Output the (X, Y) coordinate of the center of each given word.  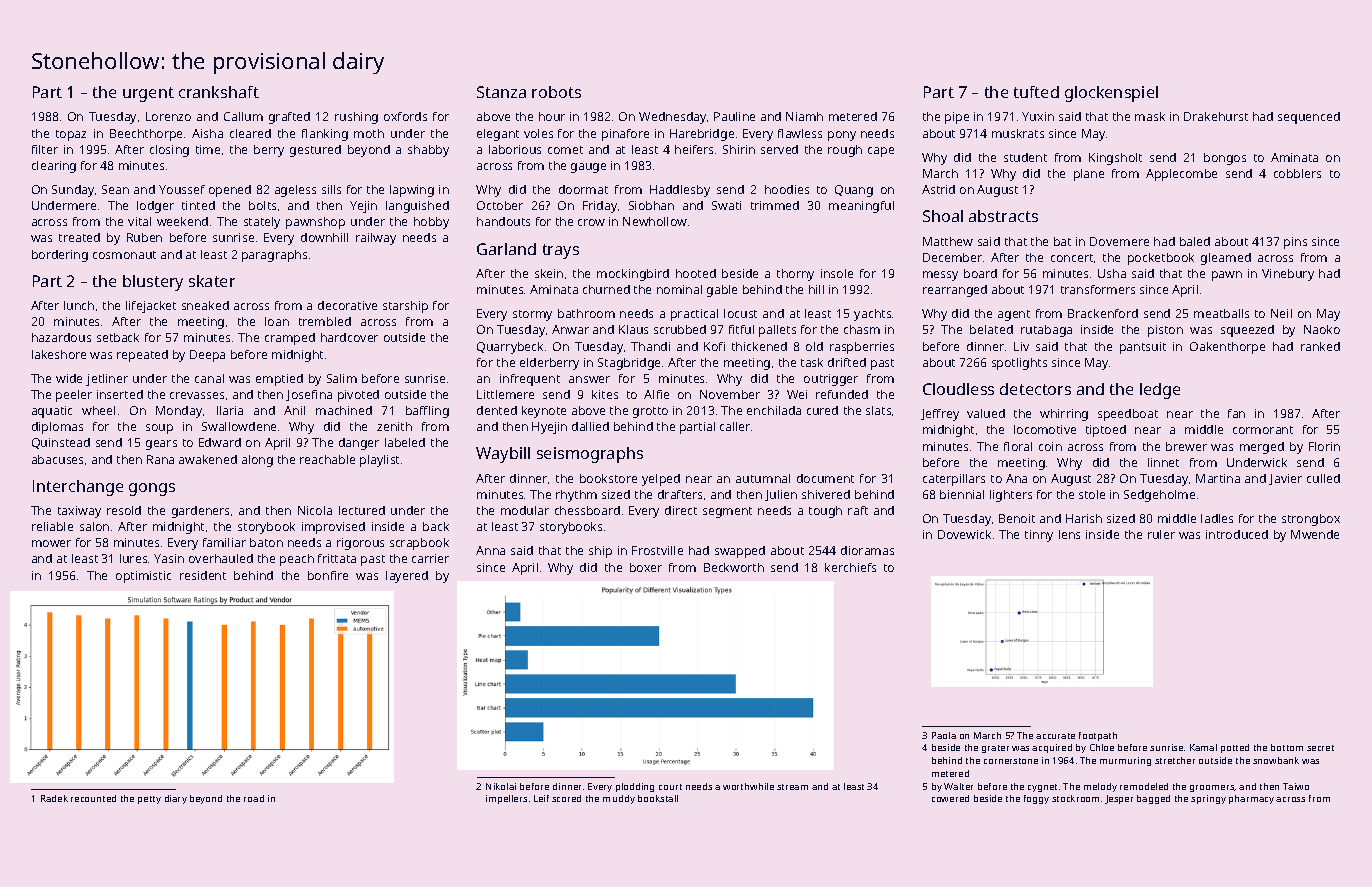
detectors (1035, 389)
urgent (148, 94)
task (812, 362)
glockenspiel (1111, 94)
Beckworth (734, 567)
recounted (93, 798)
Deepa (207, 356)
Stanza (501, 92)
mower (51, 543)
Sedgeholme (1159, 496)
